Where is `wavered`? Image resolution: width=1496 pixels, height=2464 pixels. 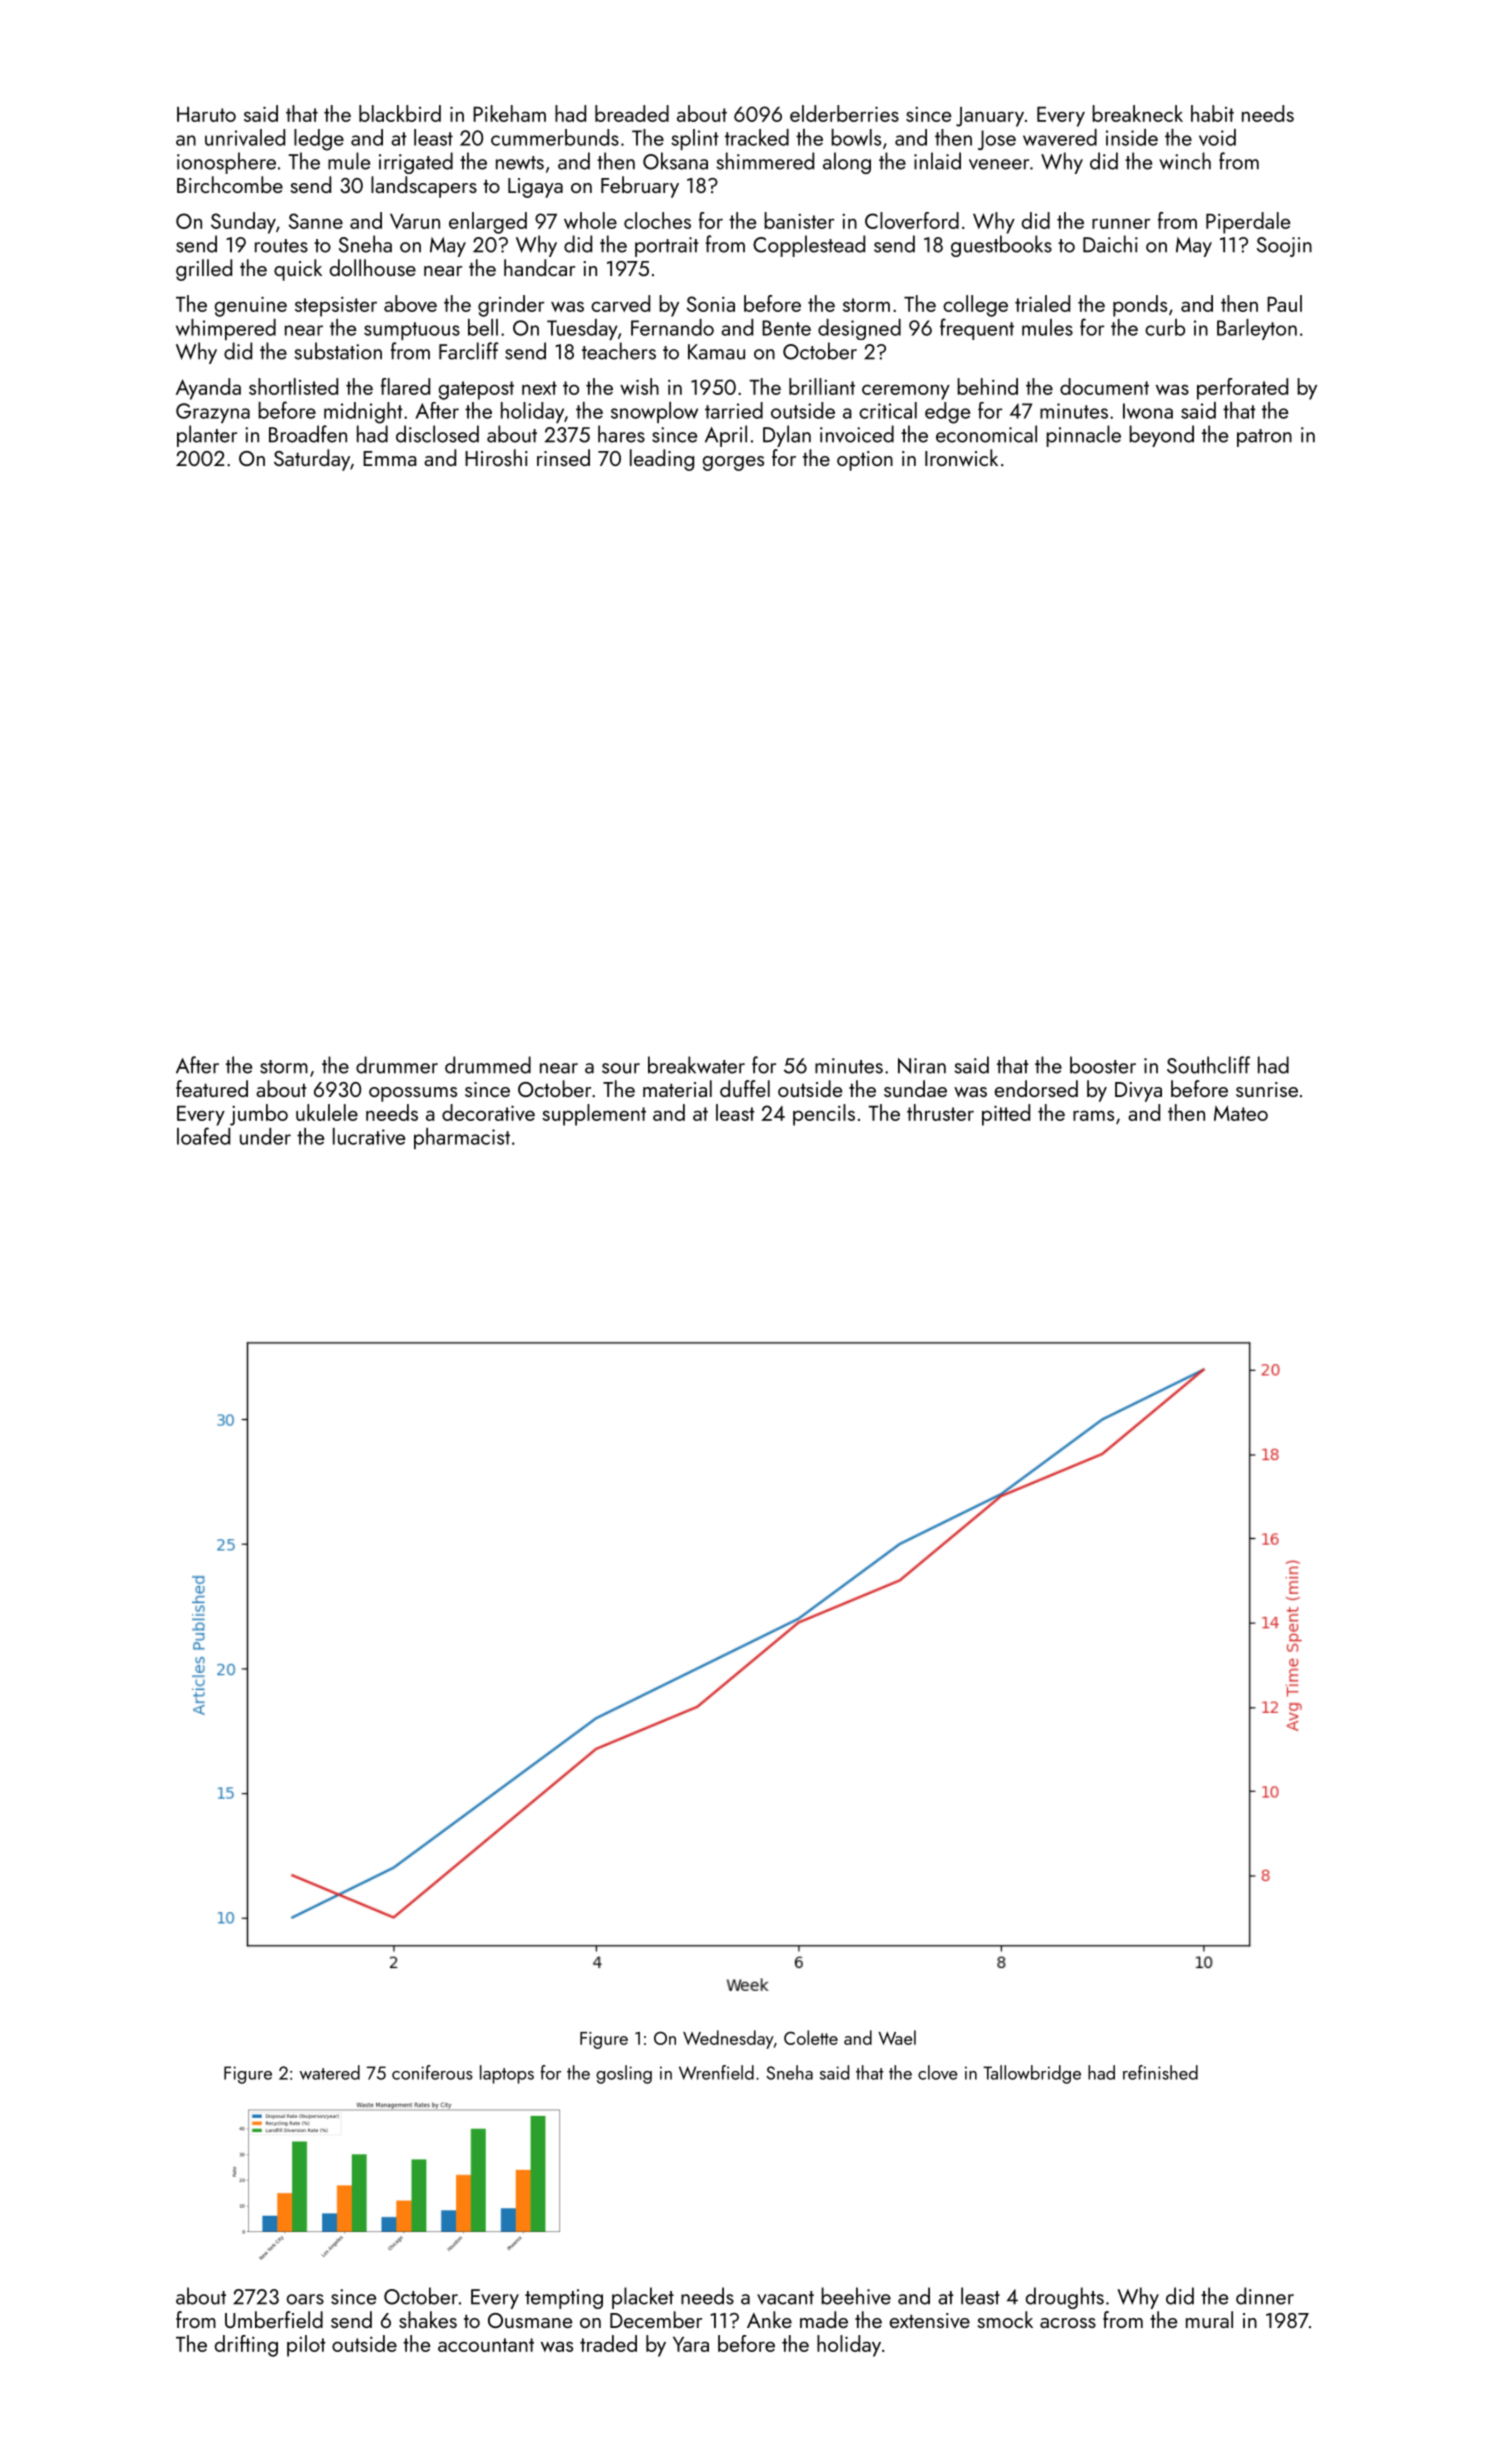 wavered is located at coordinates (1060, 137).
